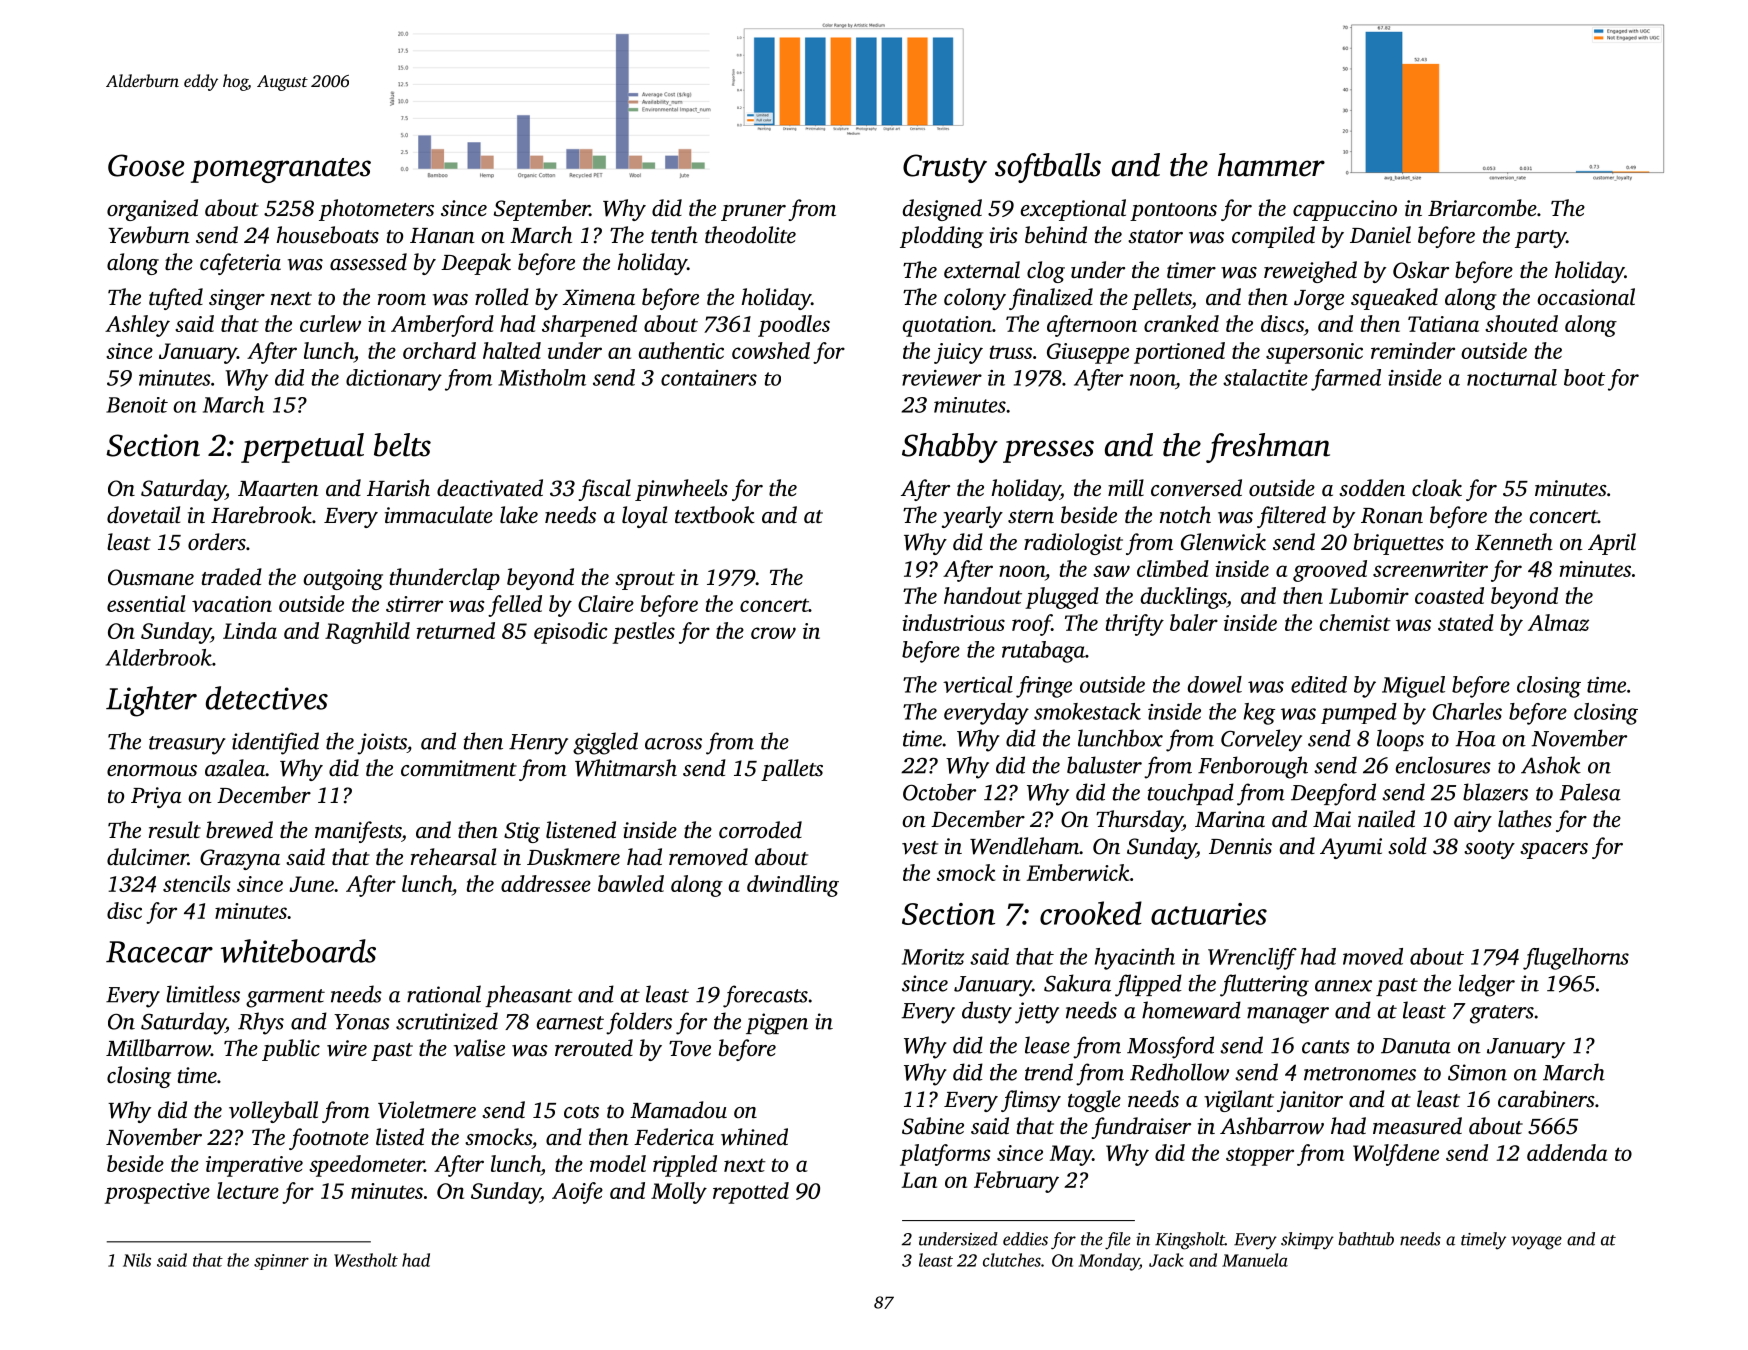 Image resolution: width=1748 pixels, height=1350 pixels. Describe the element at coordinates (1048, 451) in the page. I see `presses` at that location.
